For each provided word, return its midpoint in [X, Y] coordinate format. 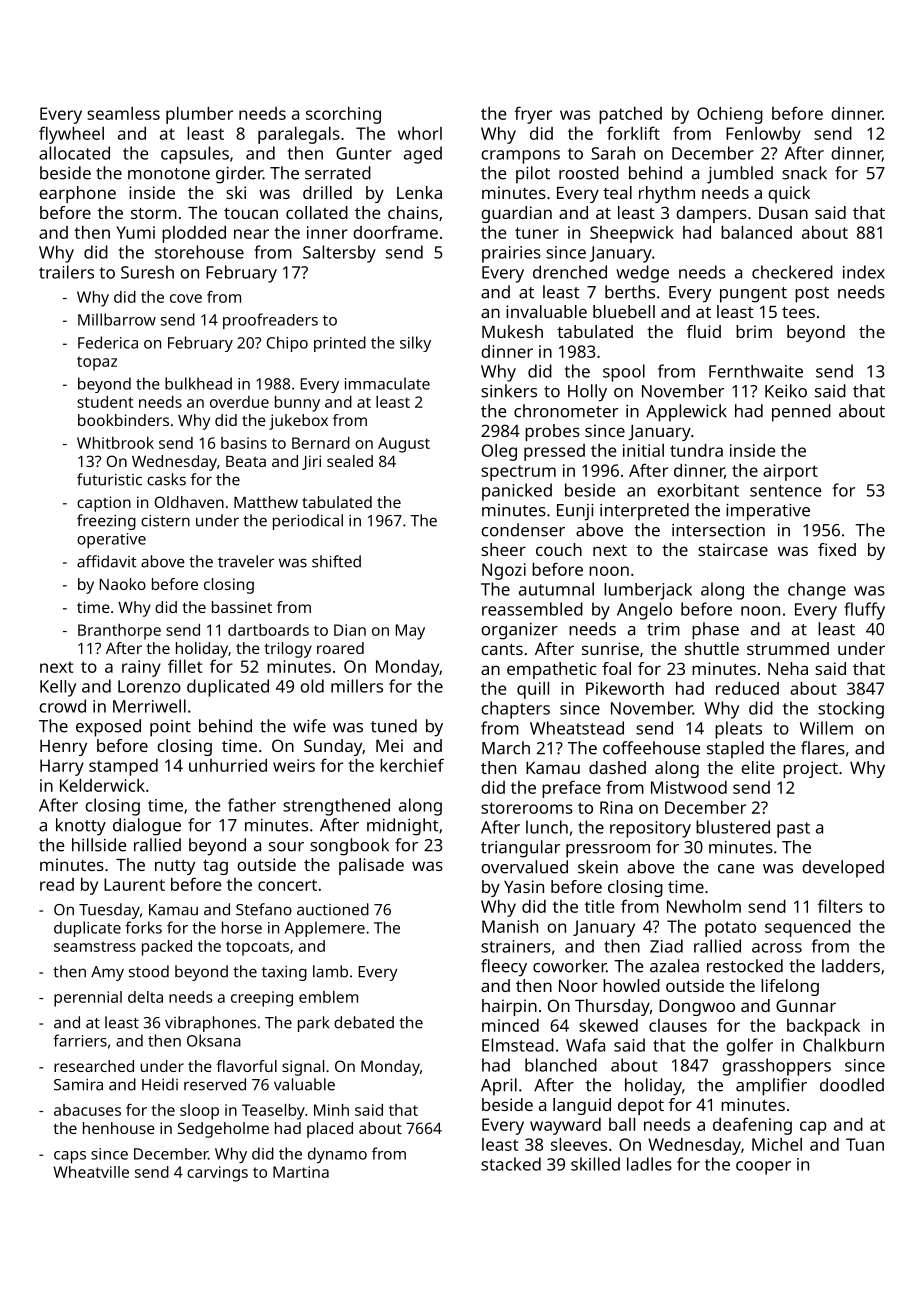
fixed [837, 549]
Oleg [499, 452]
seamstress [95, 946]
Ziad [666, 946]
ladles [649, 1164]
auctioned [333, 909]
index [864, 272]
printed [340, 344]
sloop [199, 1112]
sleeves [579, 1144]
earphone [77, 194]
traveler [246, 561]
